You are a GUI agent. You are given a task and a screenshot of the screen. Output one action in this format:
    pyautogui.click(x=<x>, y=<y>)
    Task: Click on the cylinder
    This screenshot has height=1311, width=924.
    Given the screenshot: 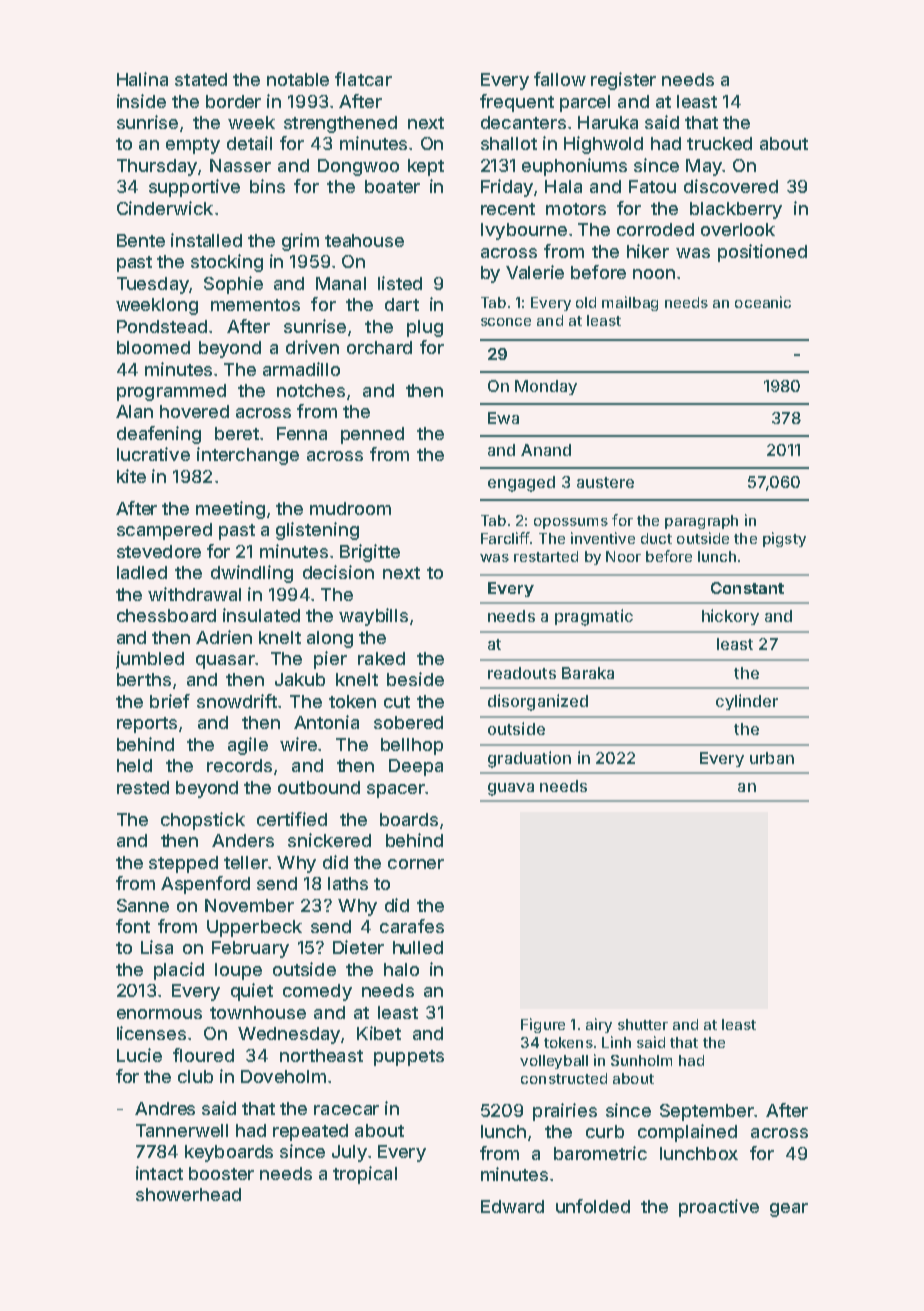 What is the action you would take?
    pyautogui.click(x=747, y=702)
